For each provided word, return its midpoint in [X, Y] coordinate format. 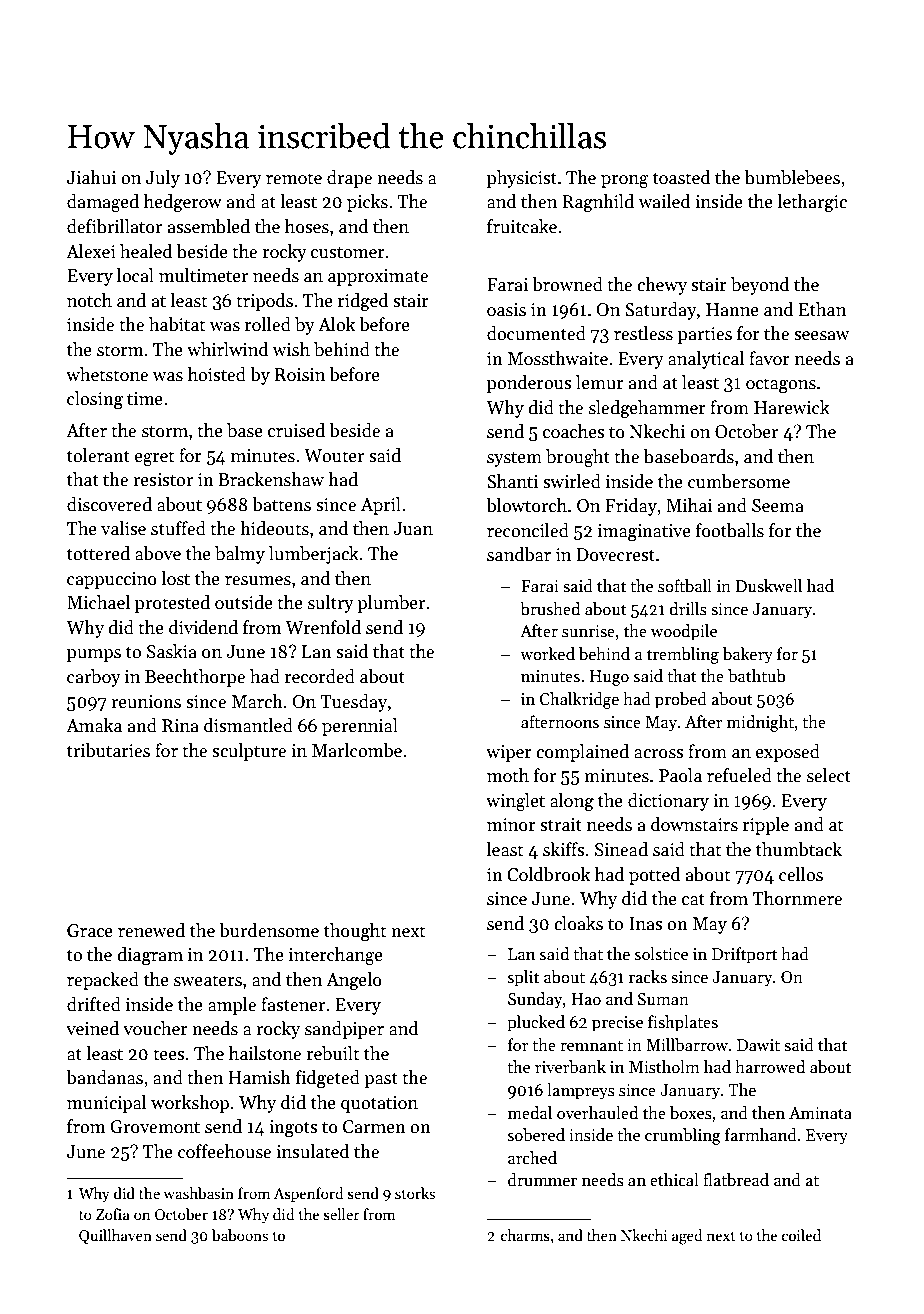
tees [168, 1055]
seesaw [821, 336]
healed [146, 251]
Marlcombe [357, 750]
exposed [788, 753]
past [381, 1080]
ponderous [529, 384]
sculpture [249, 752]
